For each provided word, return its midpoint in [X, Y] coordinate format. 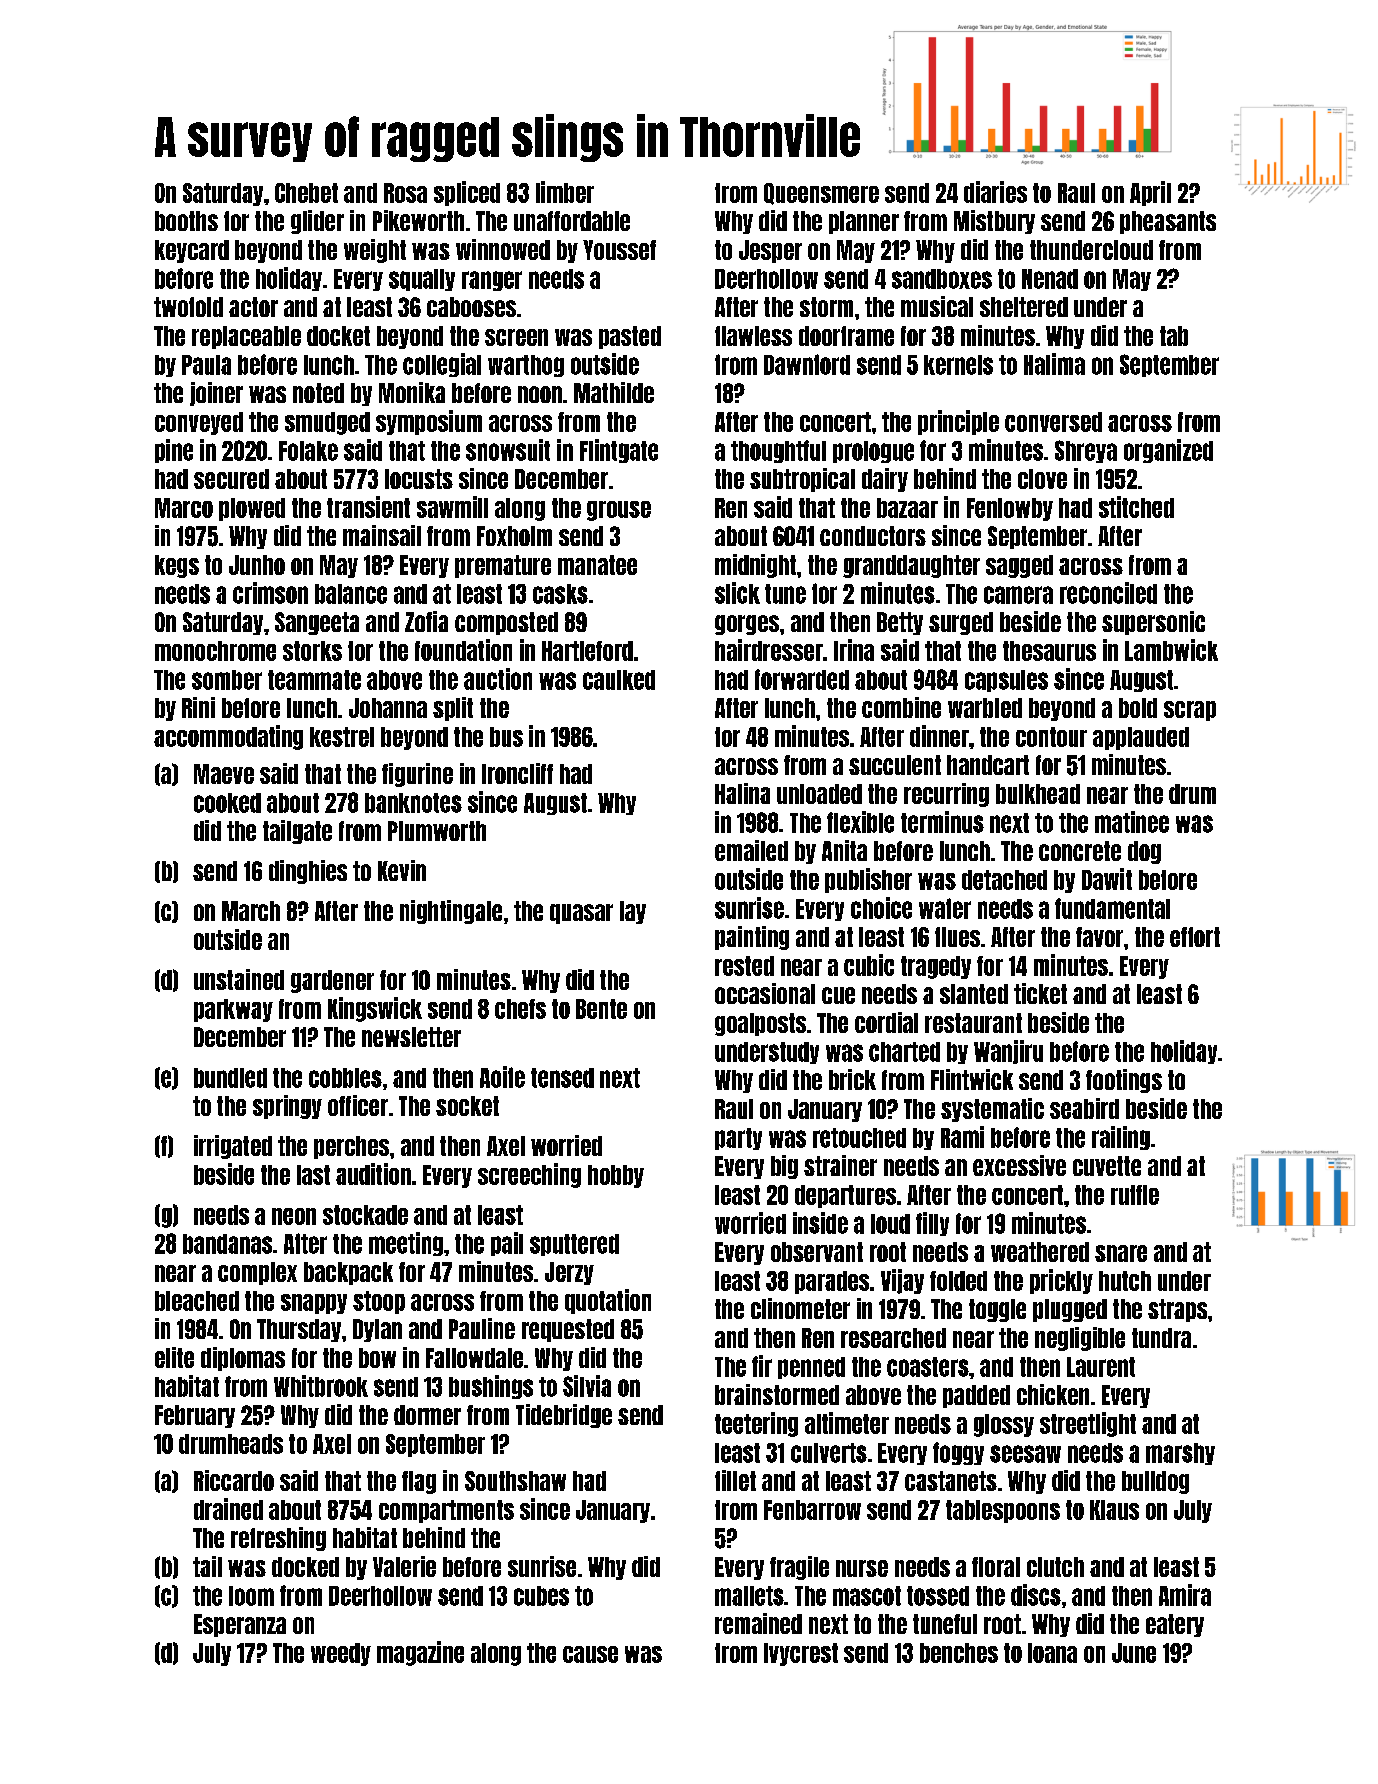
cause [590, 1654]
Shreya [1086, 451]
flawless [753, 336]
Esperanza [240, 1625]
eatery [1175, 1625]
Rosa [405, 193]
